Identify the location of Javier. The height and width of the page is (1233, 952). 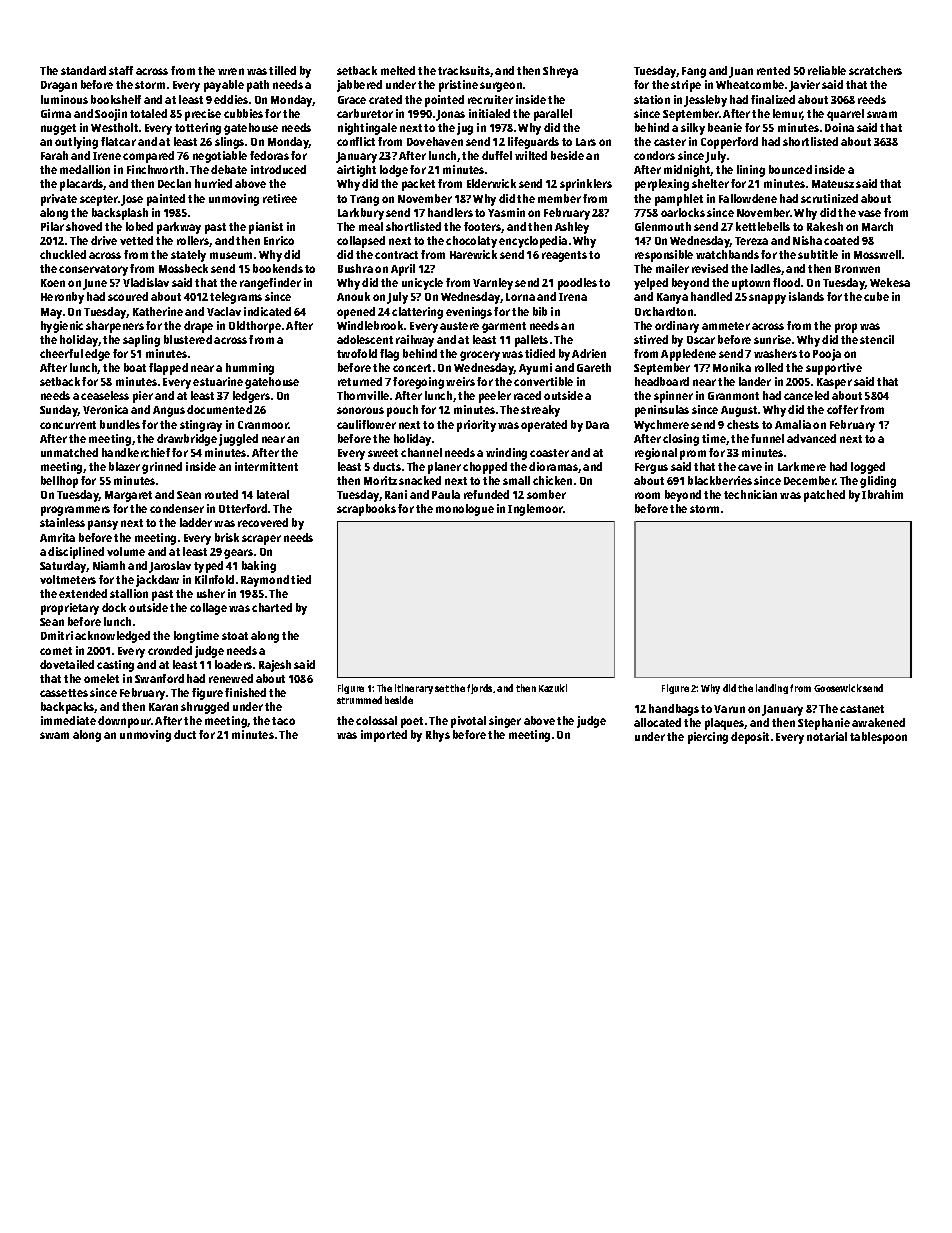
(804, 86).
